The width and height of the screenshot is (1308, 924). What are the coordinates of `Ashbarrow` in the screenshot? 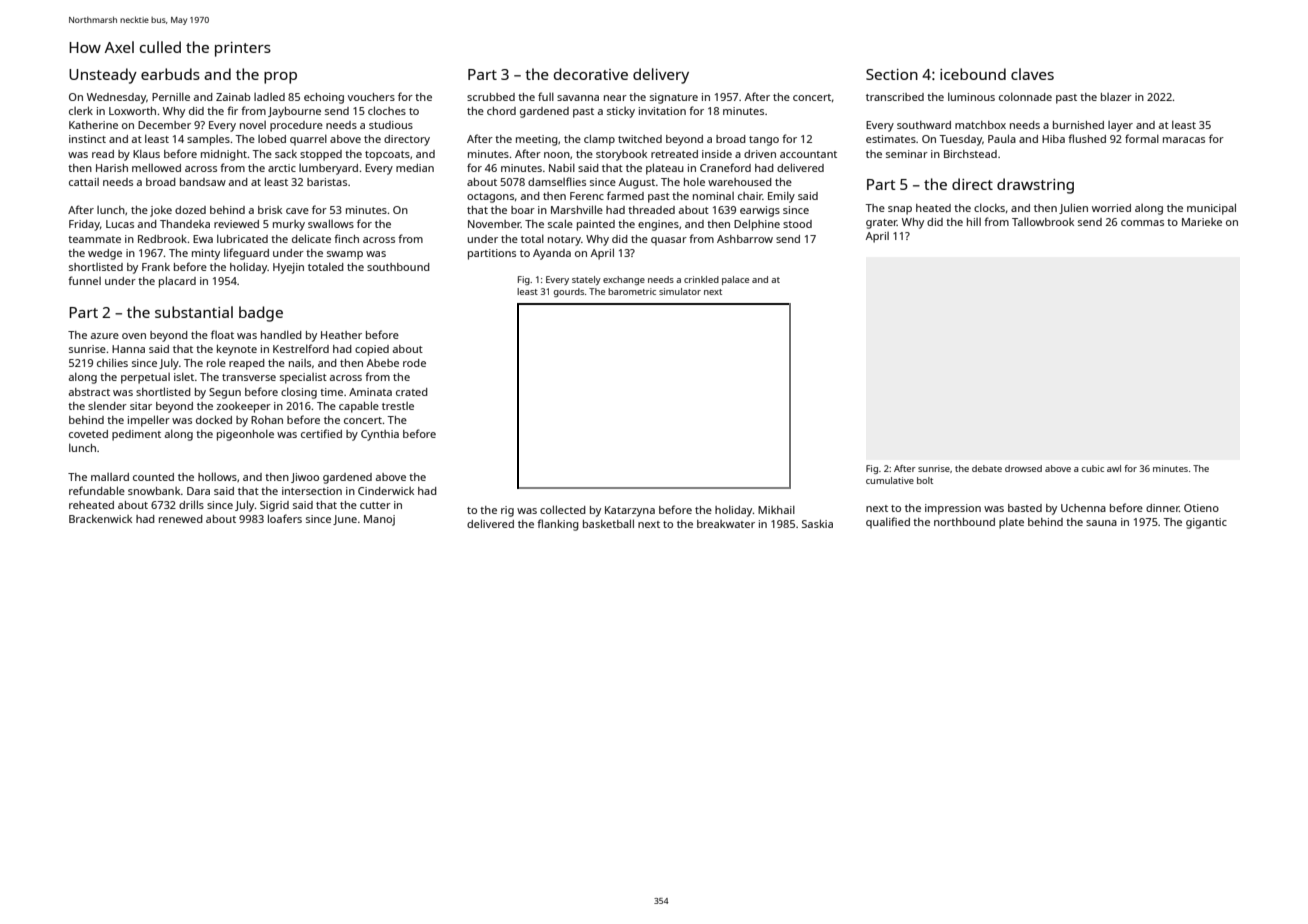 It's located at (745, 239).
